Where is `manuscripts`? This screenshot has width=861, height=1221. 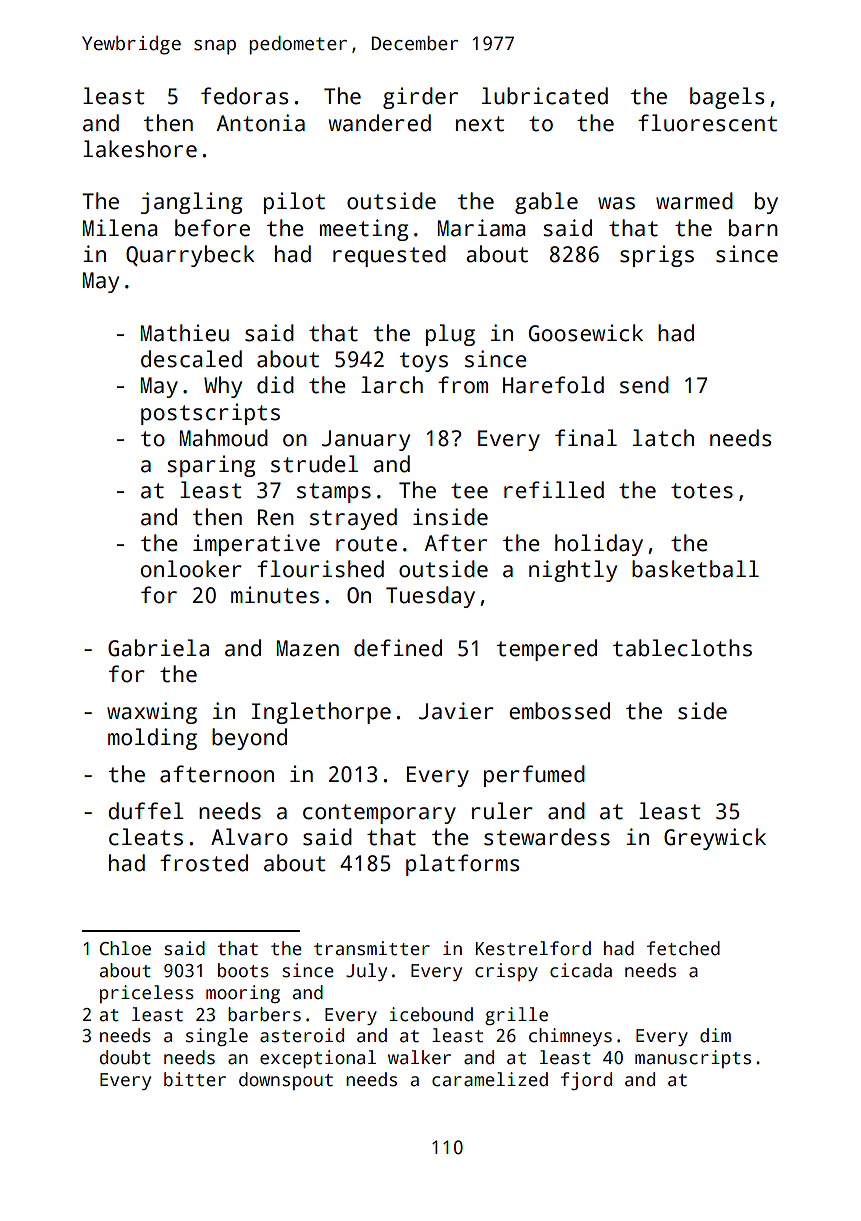
manuscripts is located at coordinates (693, 1059).
